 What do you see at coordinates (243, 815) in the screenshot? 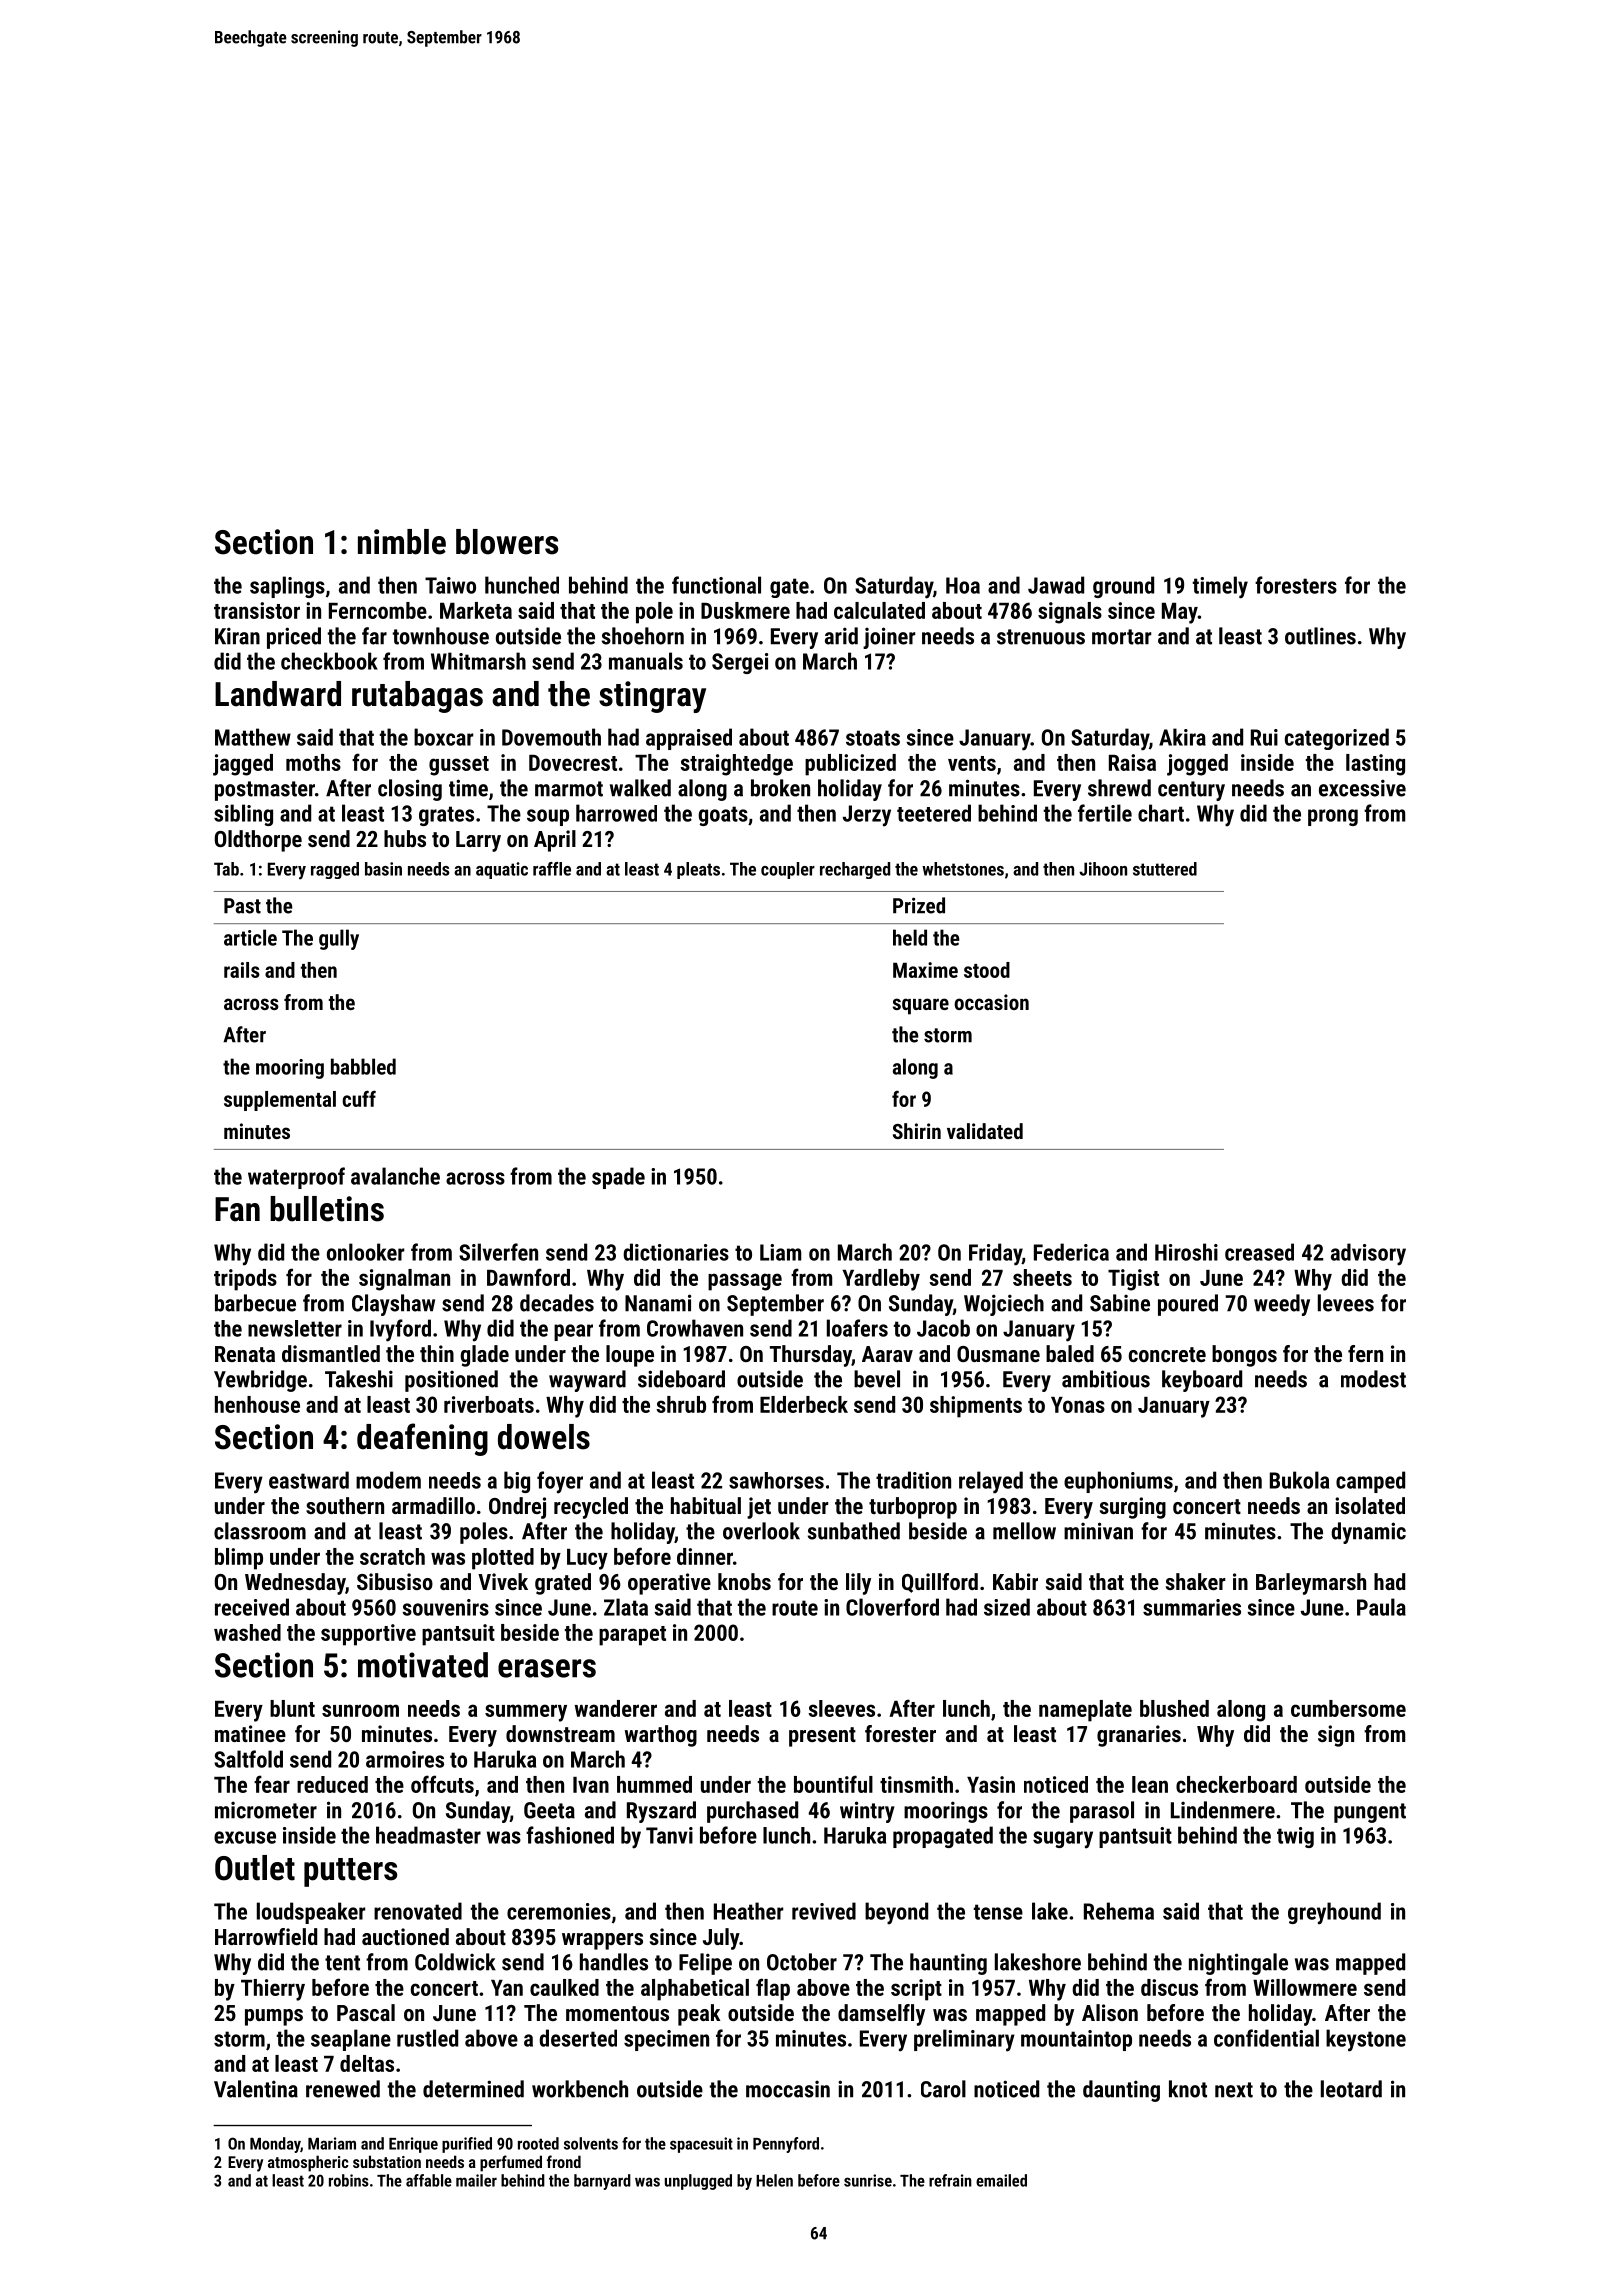
I see `sibling` at bounding box center [243, 815].
